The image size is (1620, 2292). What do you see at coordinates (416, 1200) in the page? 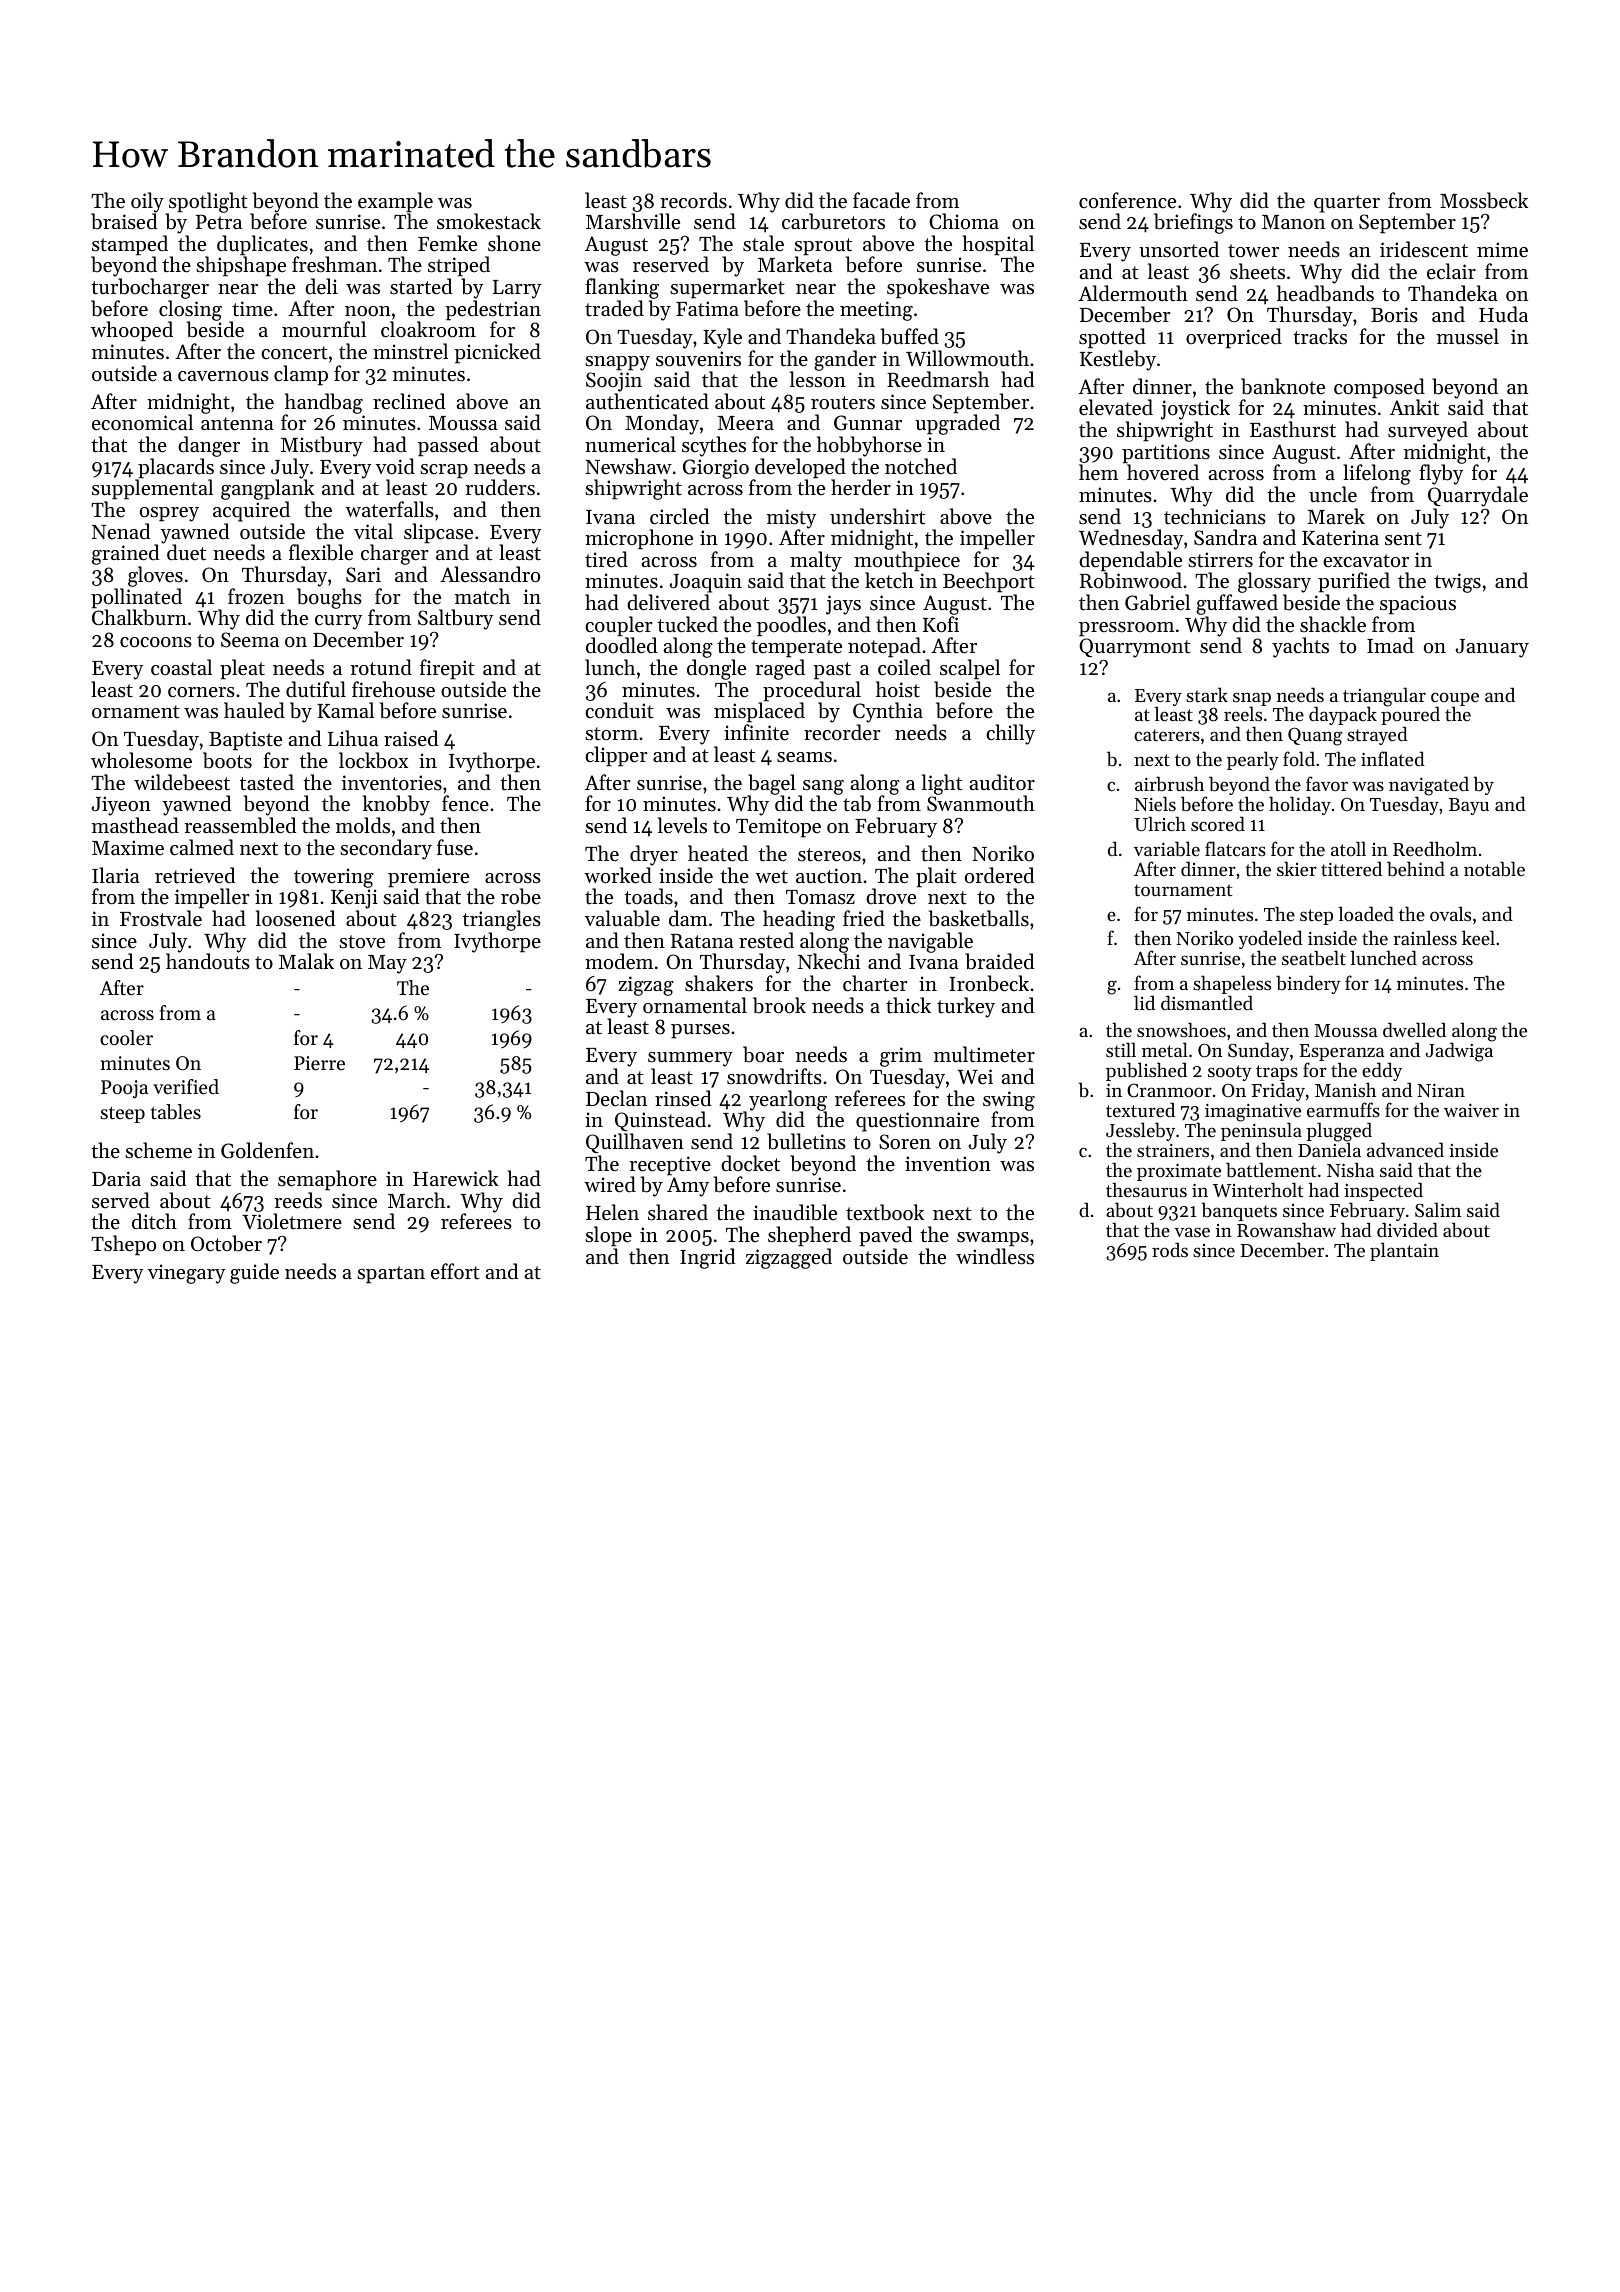
I see `March` at bounding box center [416, 1200].
